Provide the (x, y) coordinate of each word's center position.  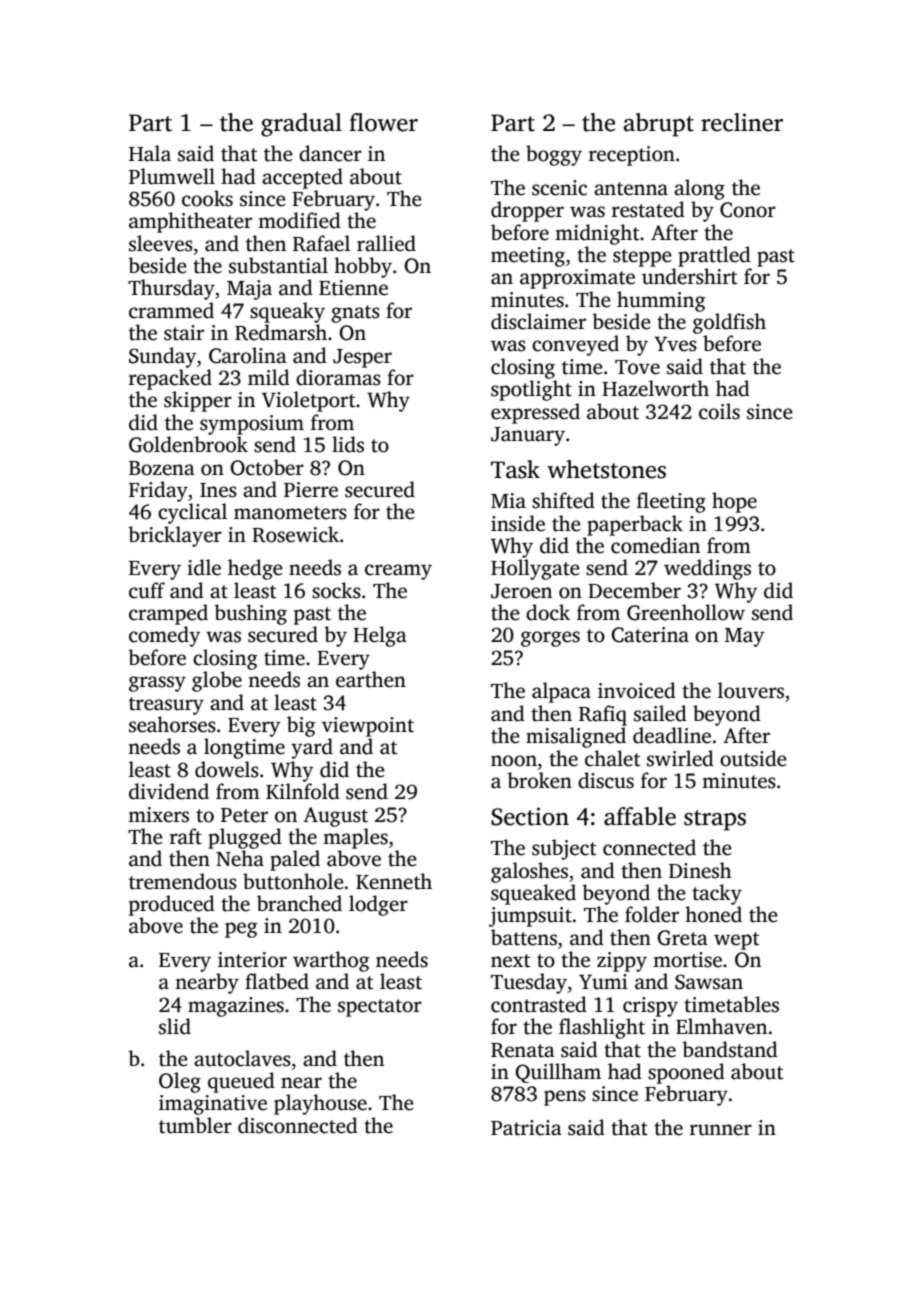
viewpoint (368, 727)
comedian (655, 545)
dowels (227, 769)
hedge (255, 569)
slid (175, 1026)
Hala (150, 153)
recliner (742, 122)
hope (734, 502)
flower (383, 122)
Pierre (311, 490)
